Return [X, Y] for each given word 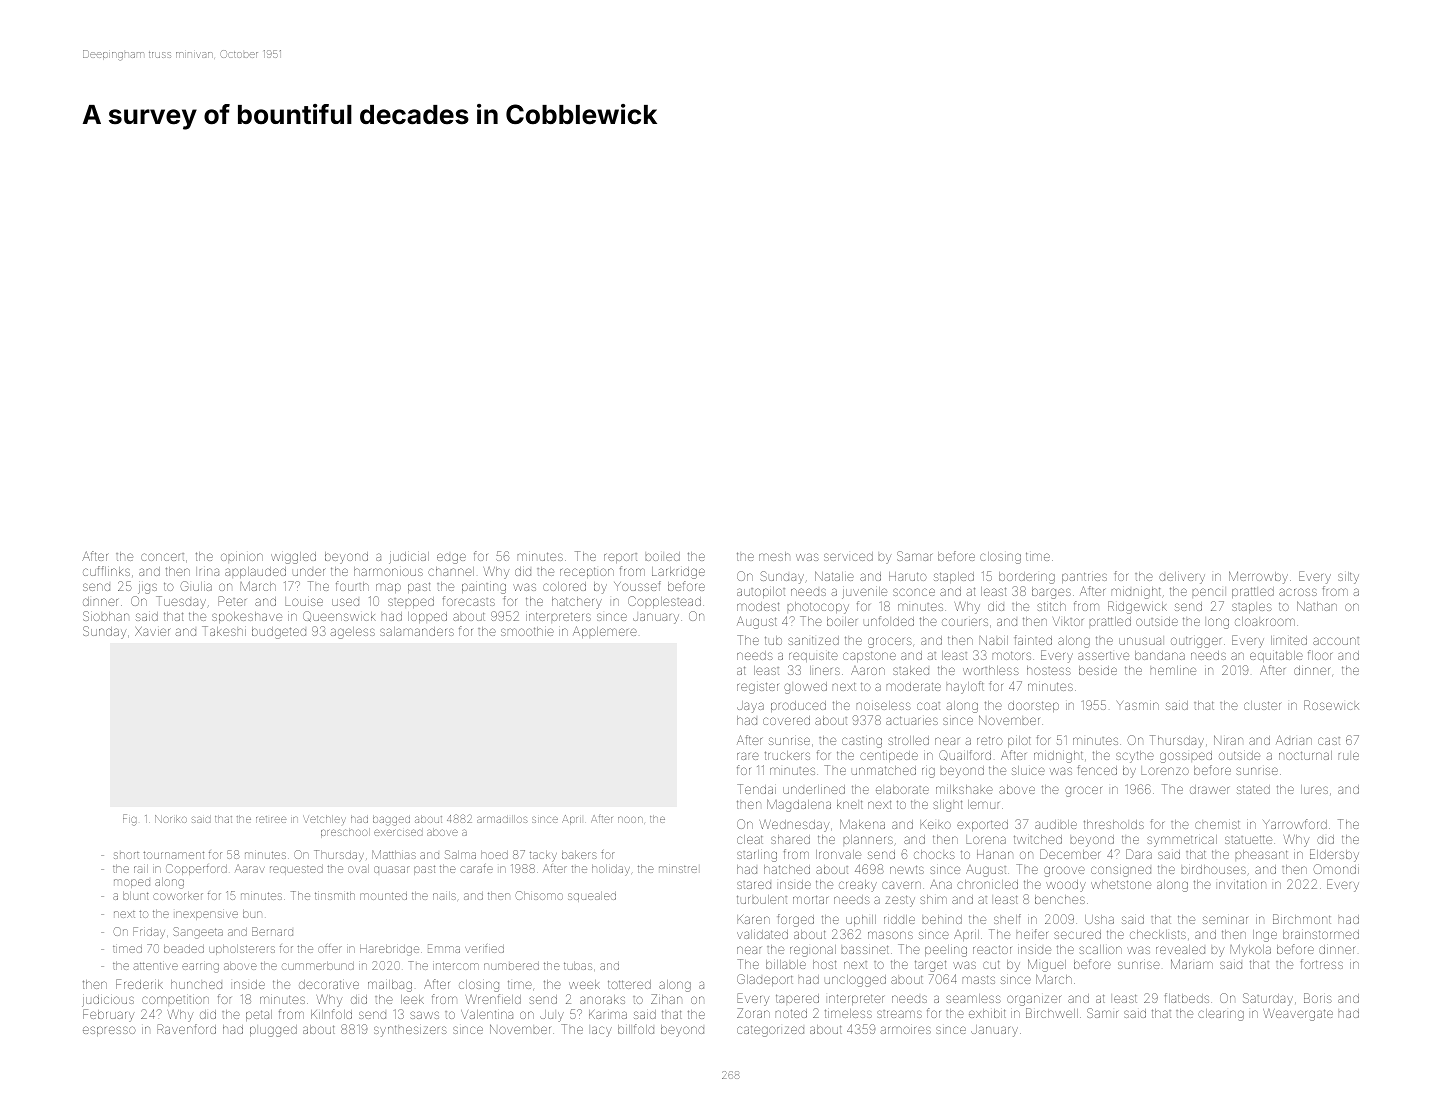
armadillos [502, 819]
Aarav [250, 868]
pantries [1084, 577]
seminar [1225, 920]
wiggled [293, 558]
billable [786, 964]
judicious [108, 1001]
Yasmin [1138, 705]
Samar [914, 556]
